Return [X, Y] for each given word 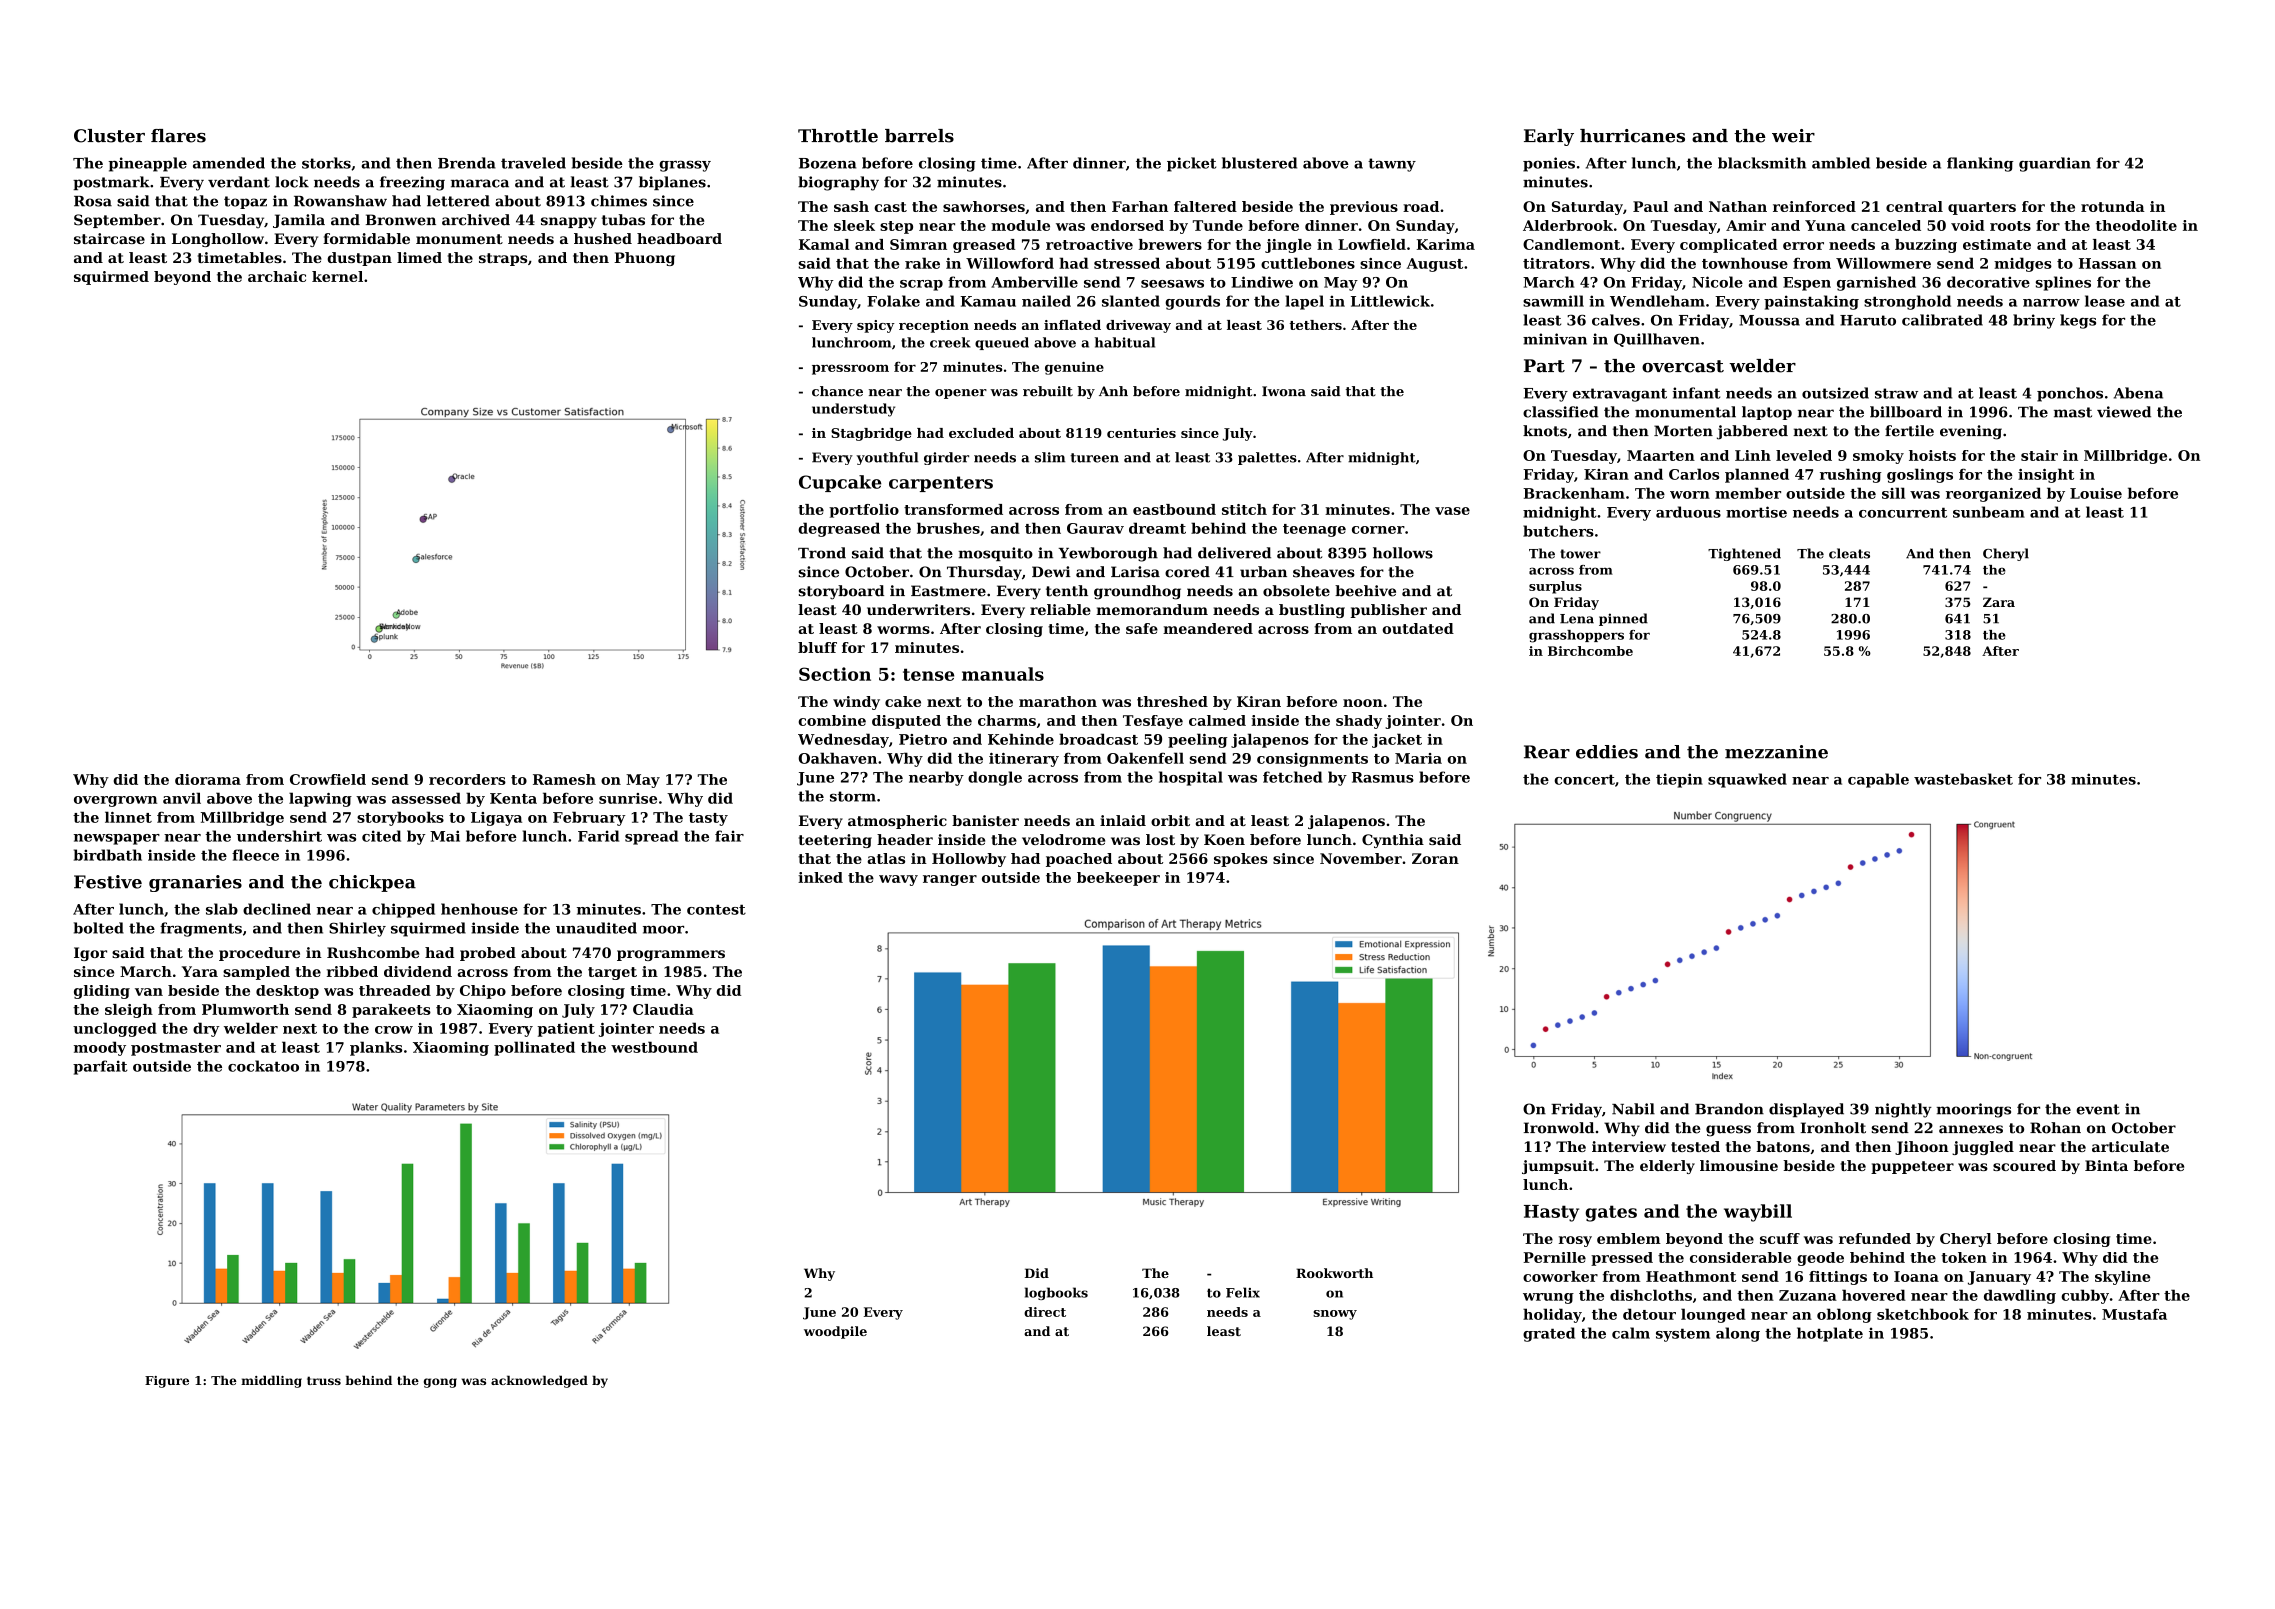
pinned [1623, 619]
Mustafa [2134, 1314]
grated [1549, 1334]
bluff [817, 647]
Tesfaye [1153, 722]
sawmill [1553, 301]
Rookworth [1334, 1273]
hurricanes [1632, 136]
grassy [685, 166]
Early [1549, 137]
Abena [2138, 393]
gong [440, 1383]
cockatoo [263, 1066]
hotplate [1830, 1334]
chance [837, 391]
